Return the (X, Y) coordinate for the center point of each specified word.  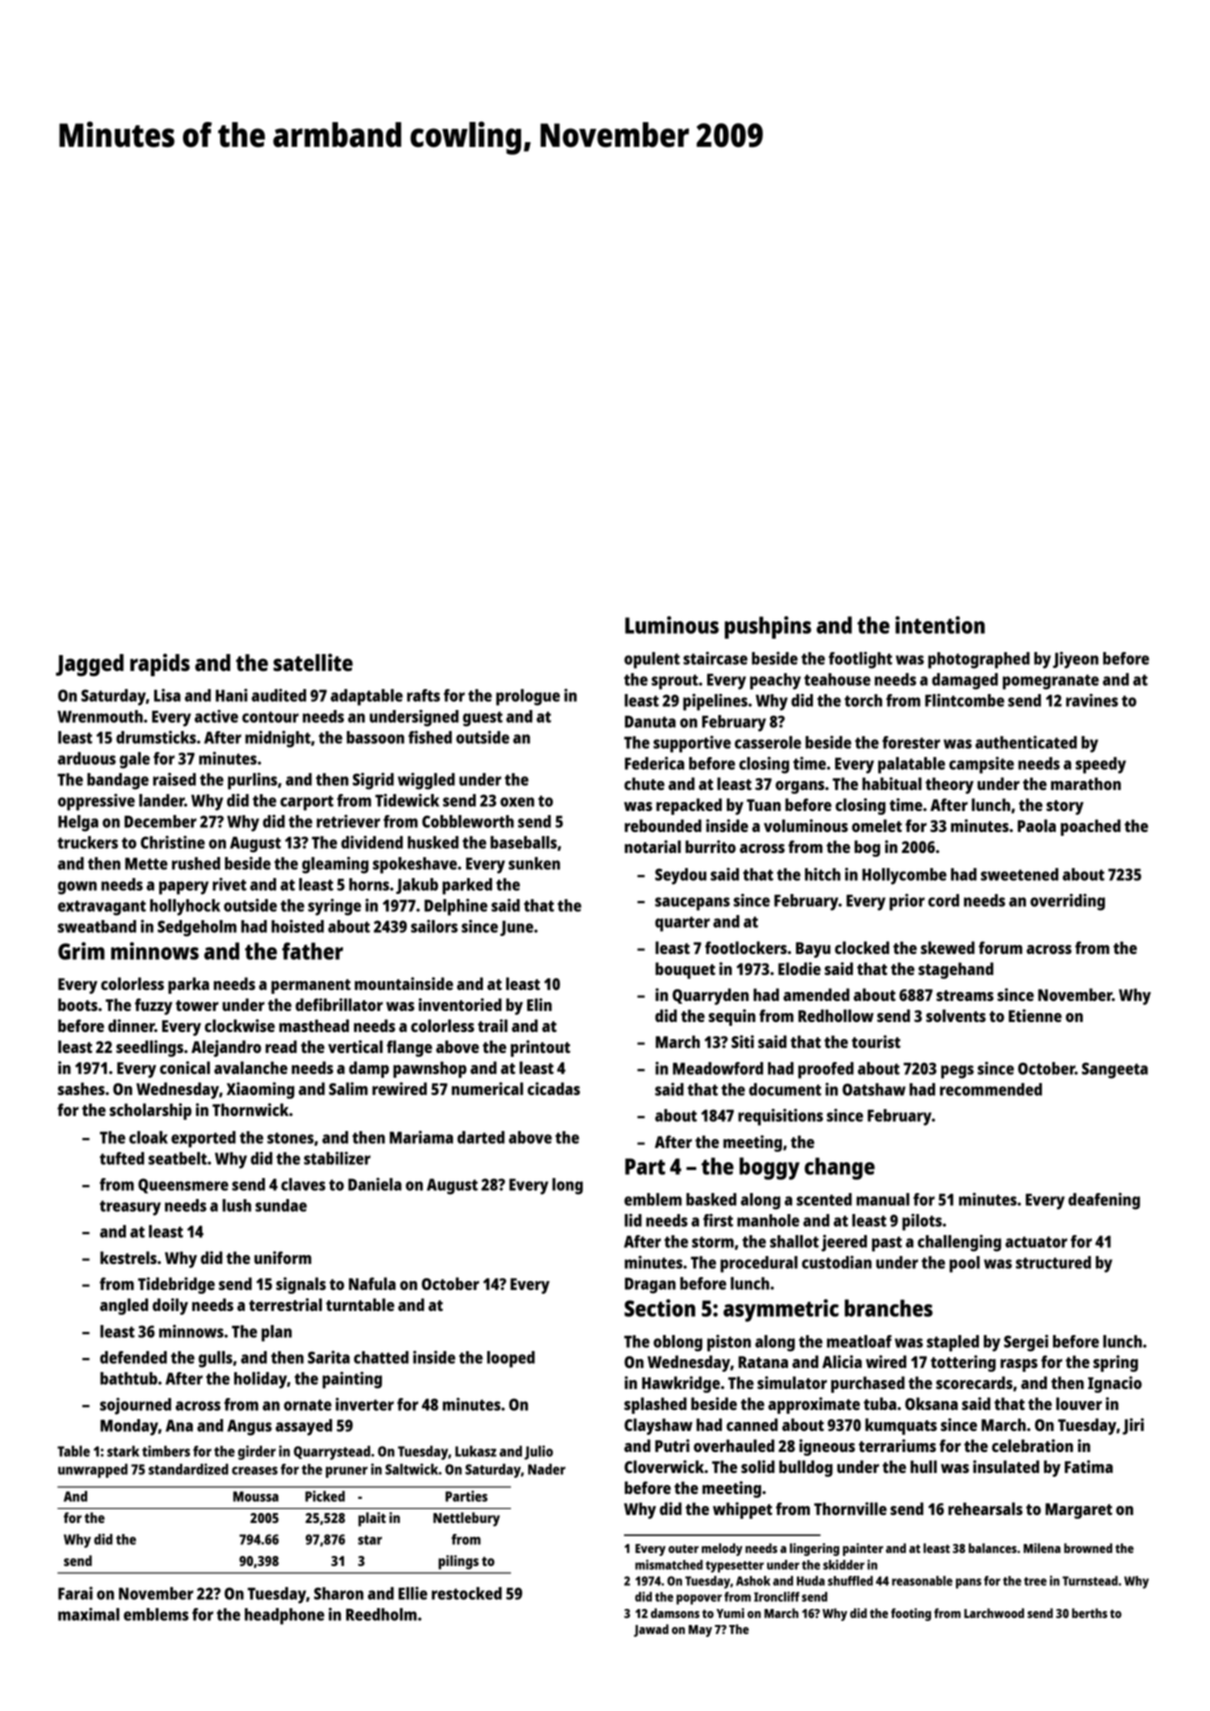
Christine (173, 842)
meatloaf (859, 1341)
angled (124, 1306)
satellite (313, 662)
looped (511, 1359)
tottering (963, 1363)
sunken (534, 863)
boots (78, 1004)
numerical (487, 1088)
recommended (991, 1089)
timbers (166, 1451)
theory (949, 785)
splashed (655, 1405)
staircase (715, 658)
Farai (75, 1593)
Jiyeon (1076, 660)
